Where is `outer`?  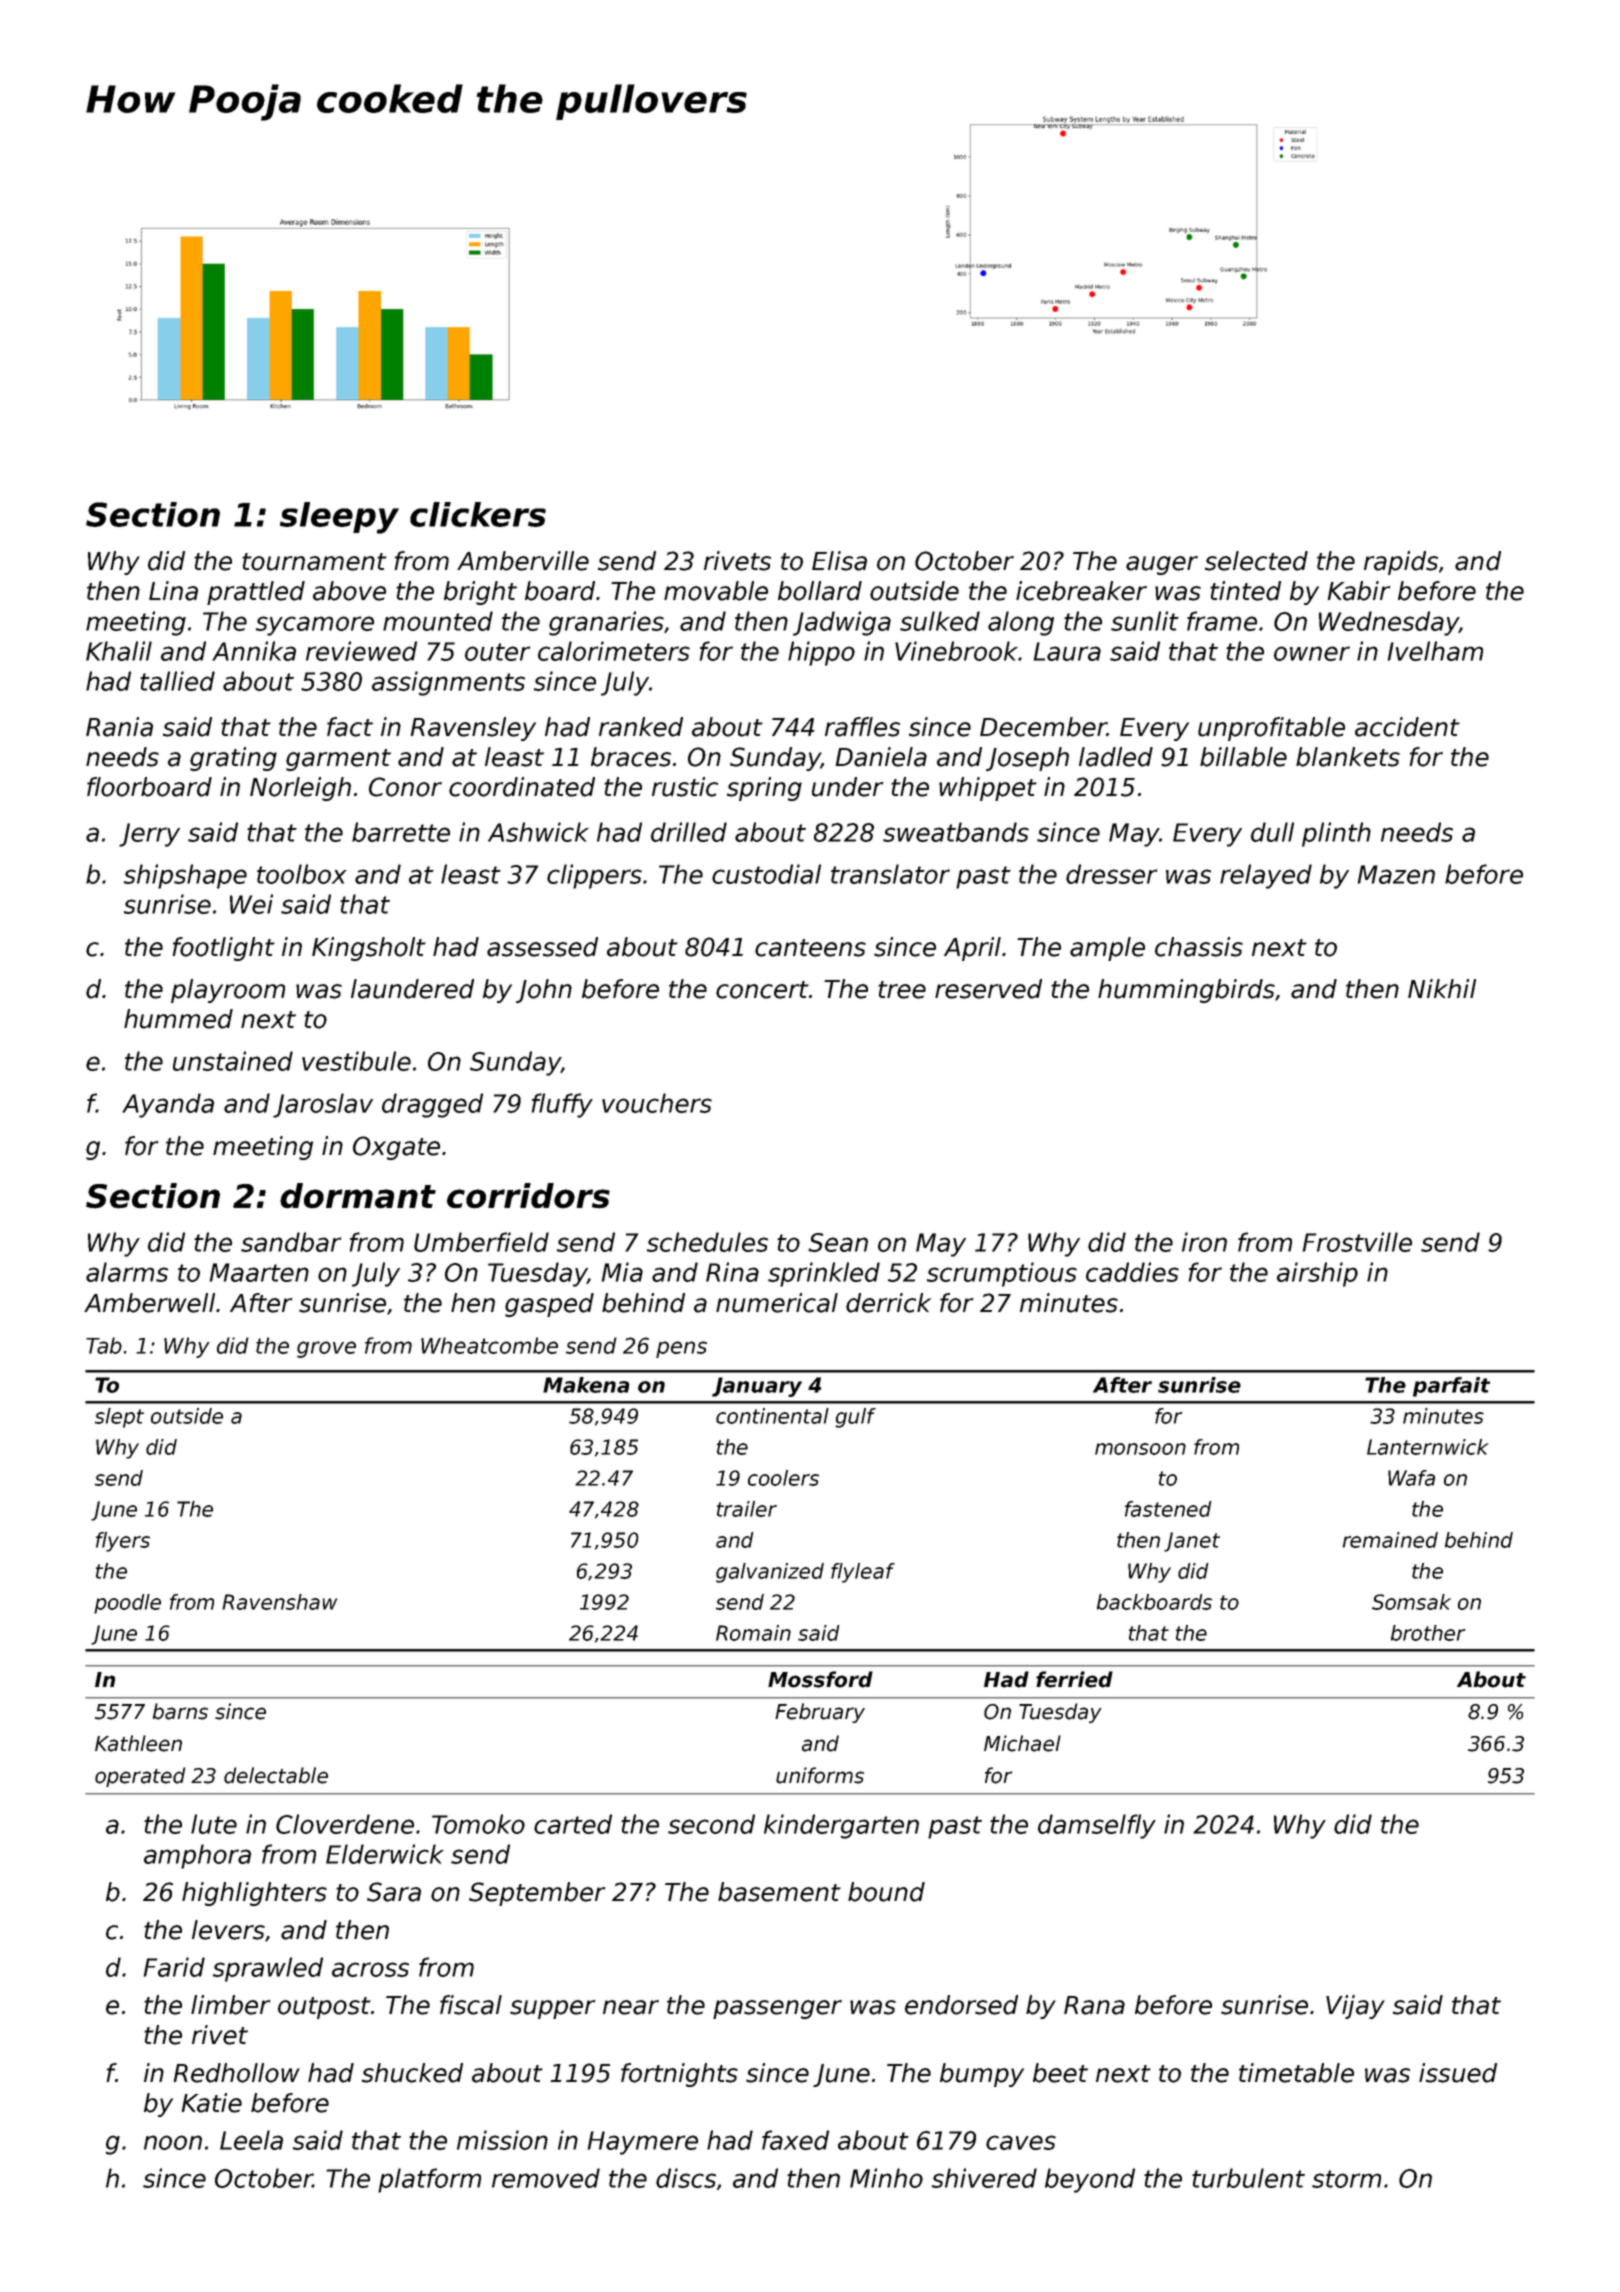
outer is located at coordinates (497, 652).
